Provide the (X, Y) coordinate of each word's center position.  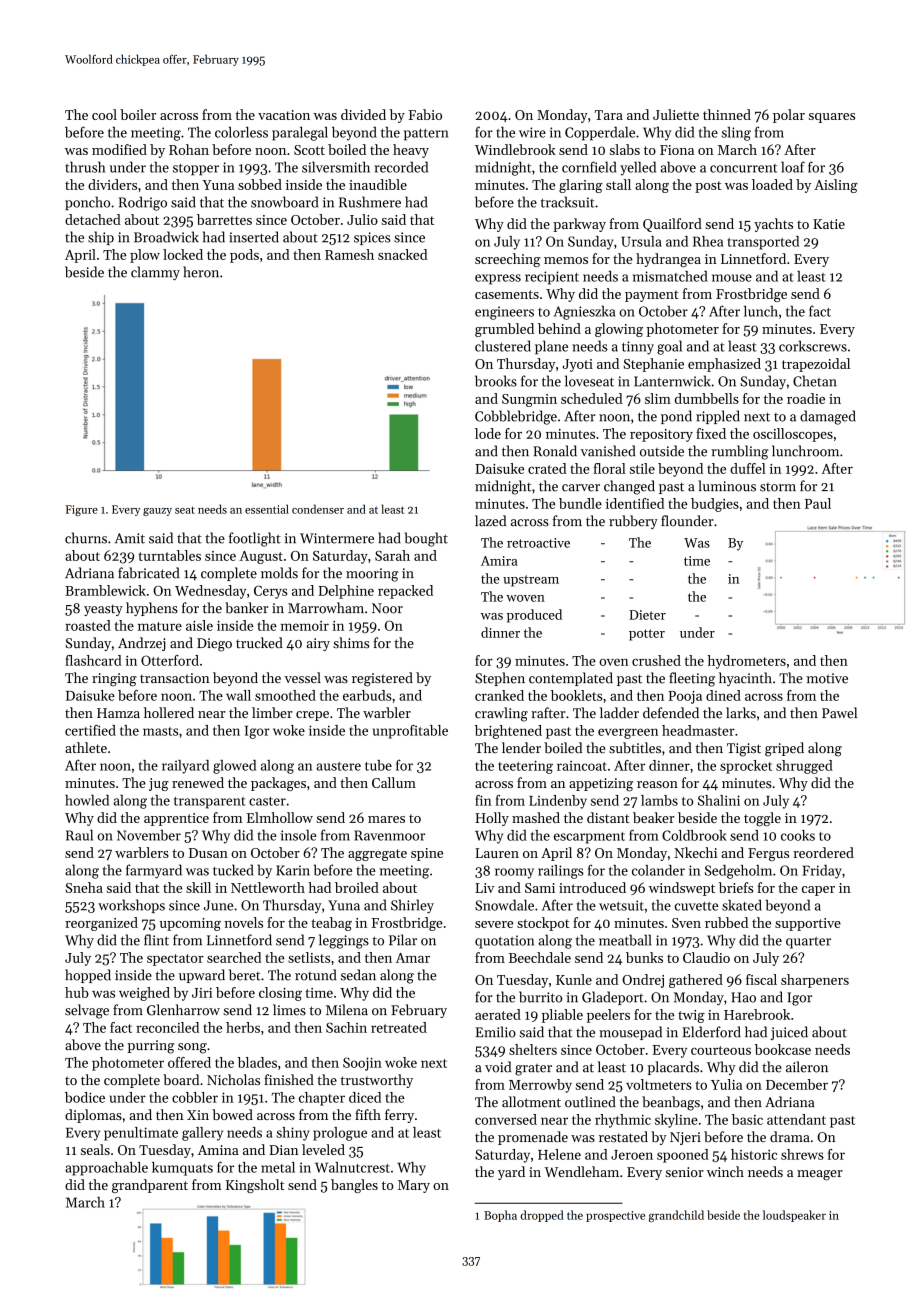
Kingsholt (255, 1186)
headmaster (698, 730)
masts (160, 731)
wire (532, 132)
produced (534, 616)
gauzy (157, 512)
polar (789, 116)
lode (488, 433)
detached (93, 219)
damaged (828, 417)
